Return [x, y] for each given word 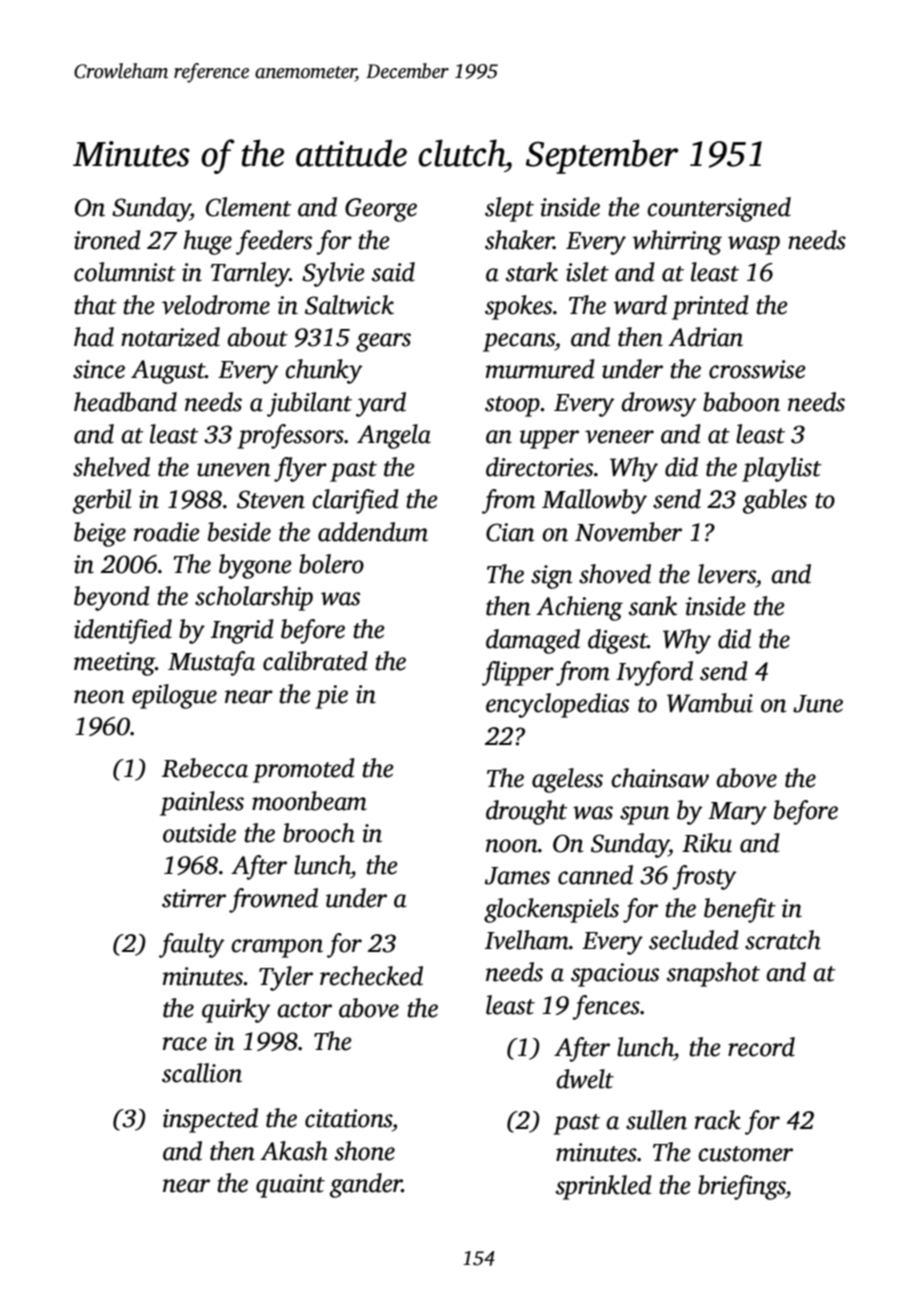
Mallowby [594, 501]
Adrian [705, 337]
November [628, 532]
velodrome [216, 305]
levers [727, 574]
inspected [210, 1120]
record [761, 1047]
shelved [111, 467]
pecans [519, 342]
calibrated [315, 661]
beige [100, 534]
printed [710, 307]
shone [365, 1151]
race [185, 1044]
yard [381, 404]
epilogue [174, 696]
